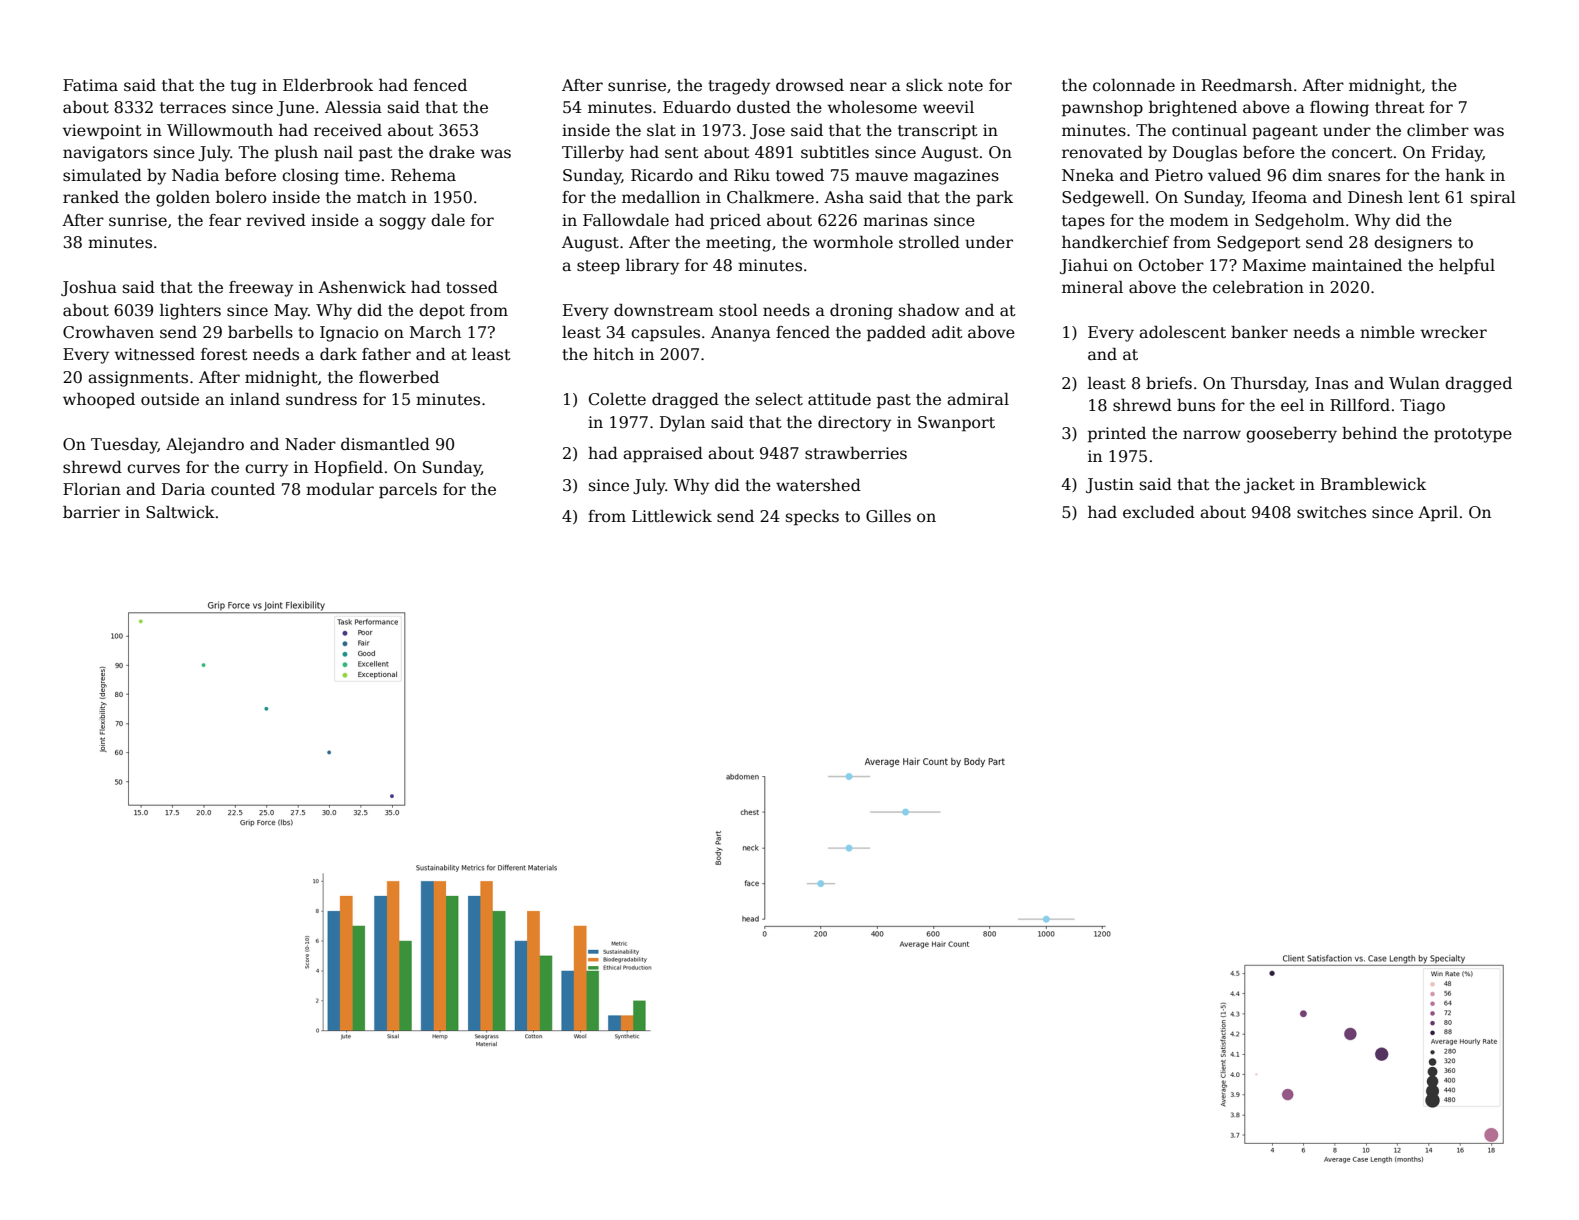 The width and height of the screenshot is (1579, 1220). I want to click on soggy, so click(403, 223).
